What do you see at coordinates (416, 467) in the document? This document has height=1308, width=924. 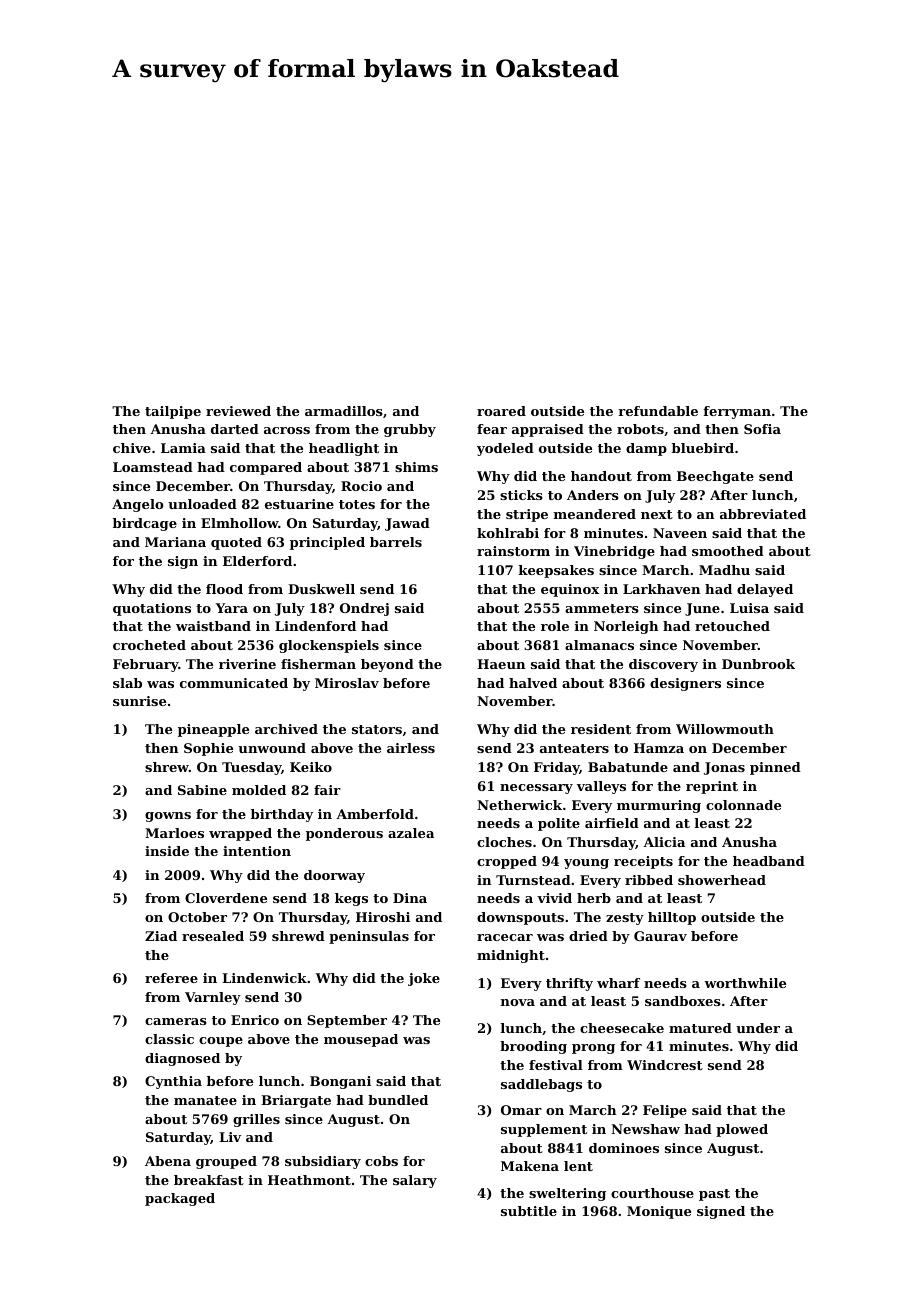 I see `shims` at bounding box center [416, 467].
